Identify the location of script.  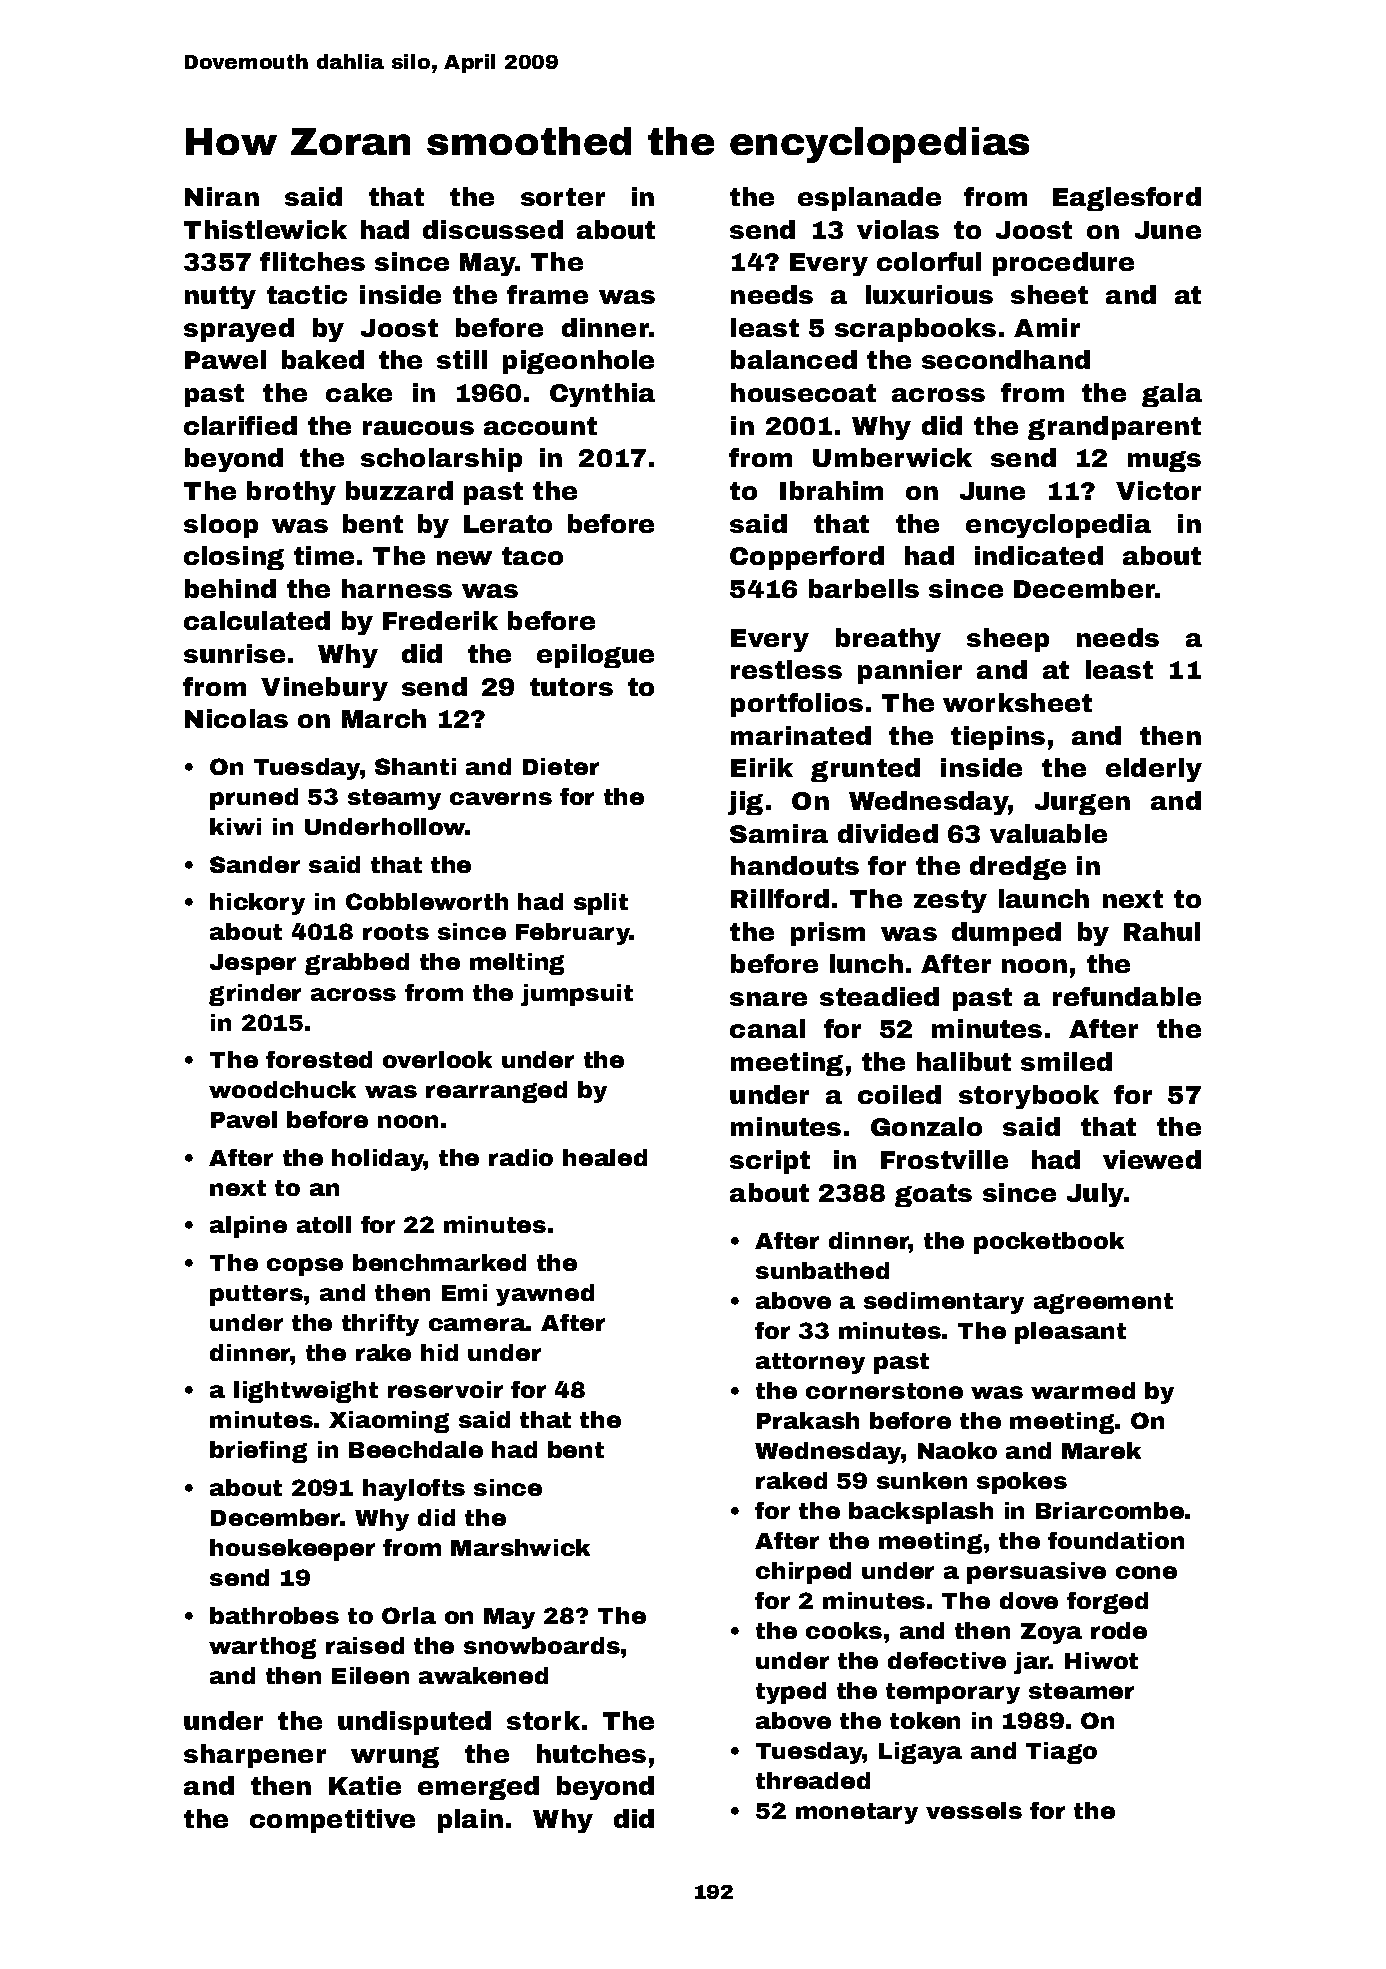
(770, 1162).
